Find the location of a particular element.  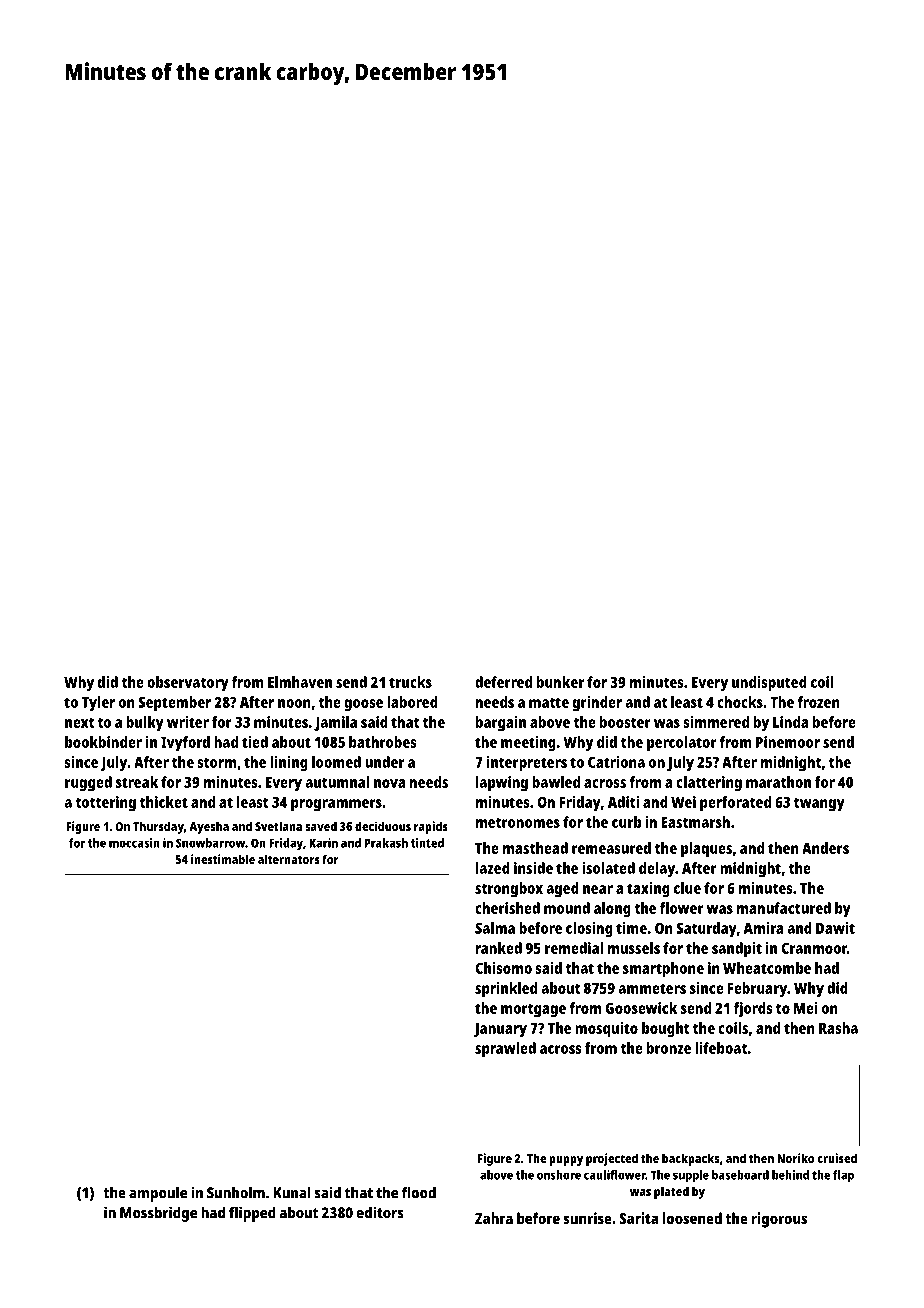

observatory is located at coordinates (188, 684).
